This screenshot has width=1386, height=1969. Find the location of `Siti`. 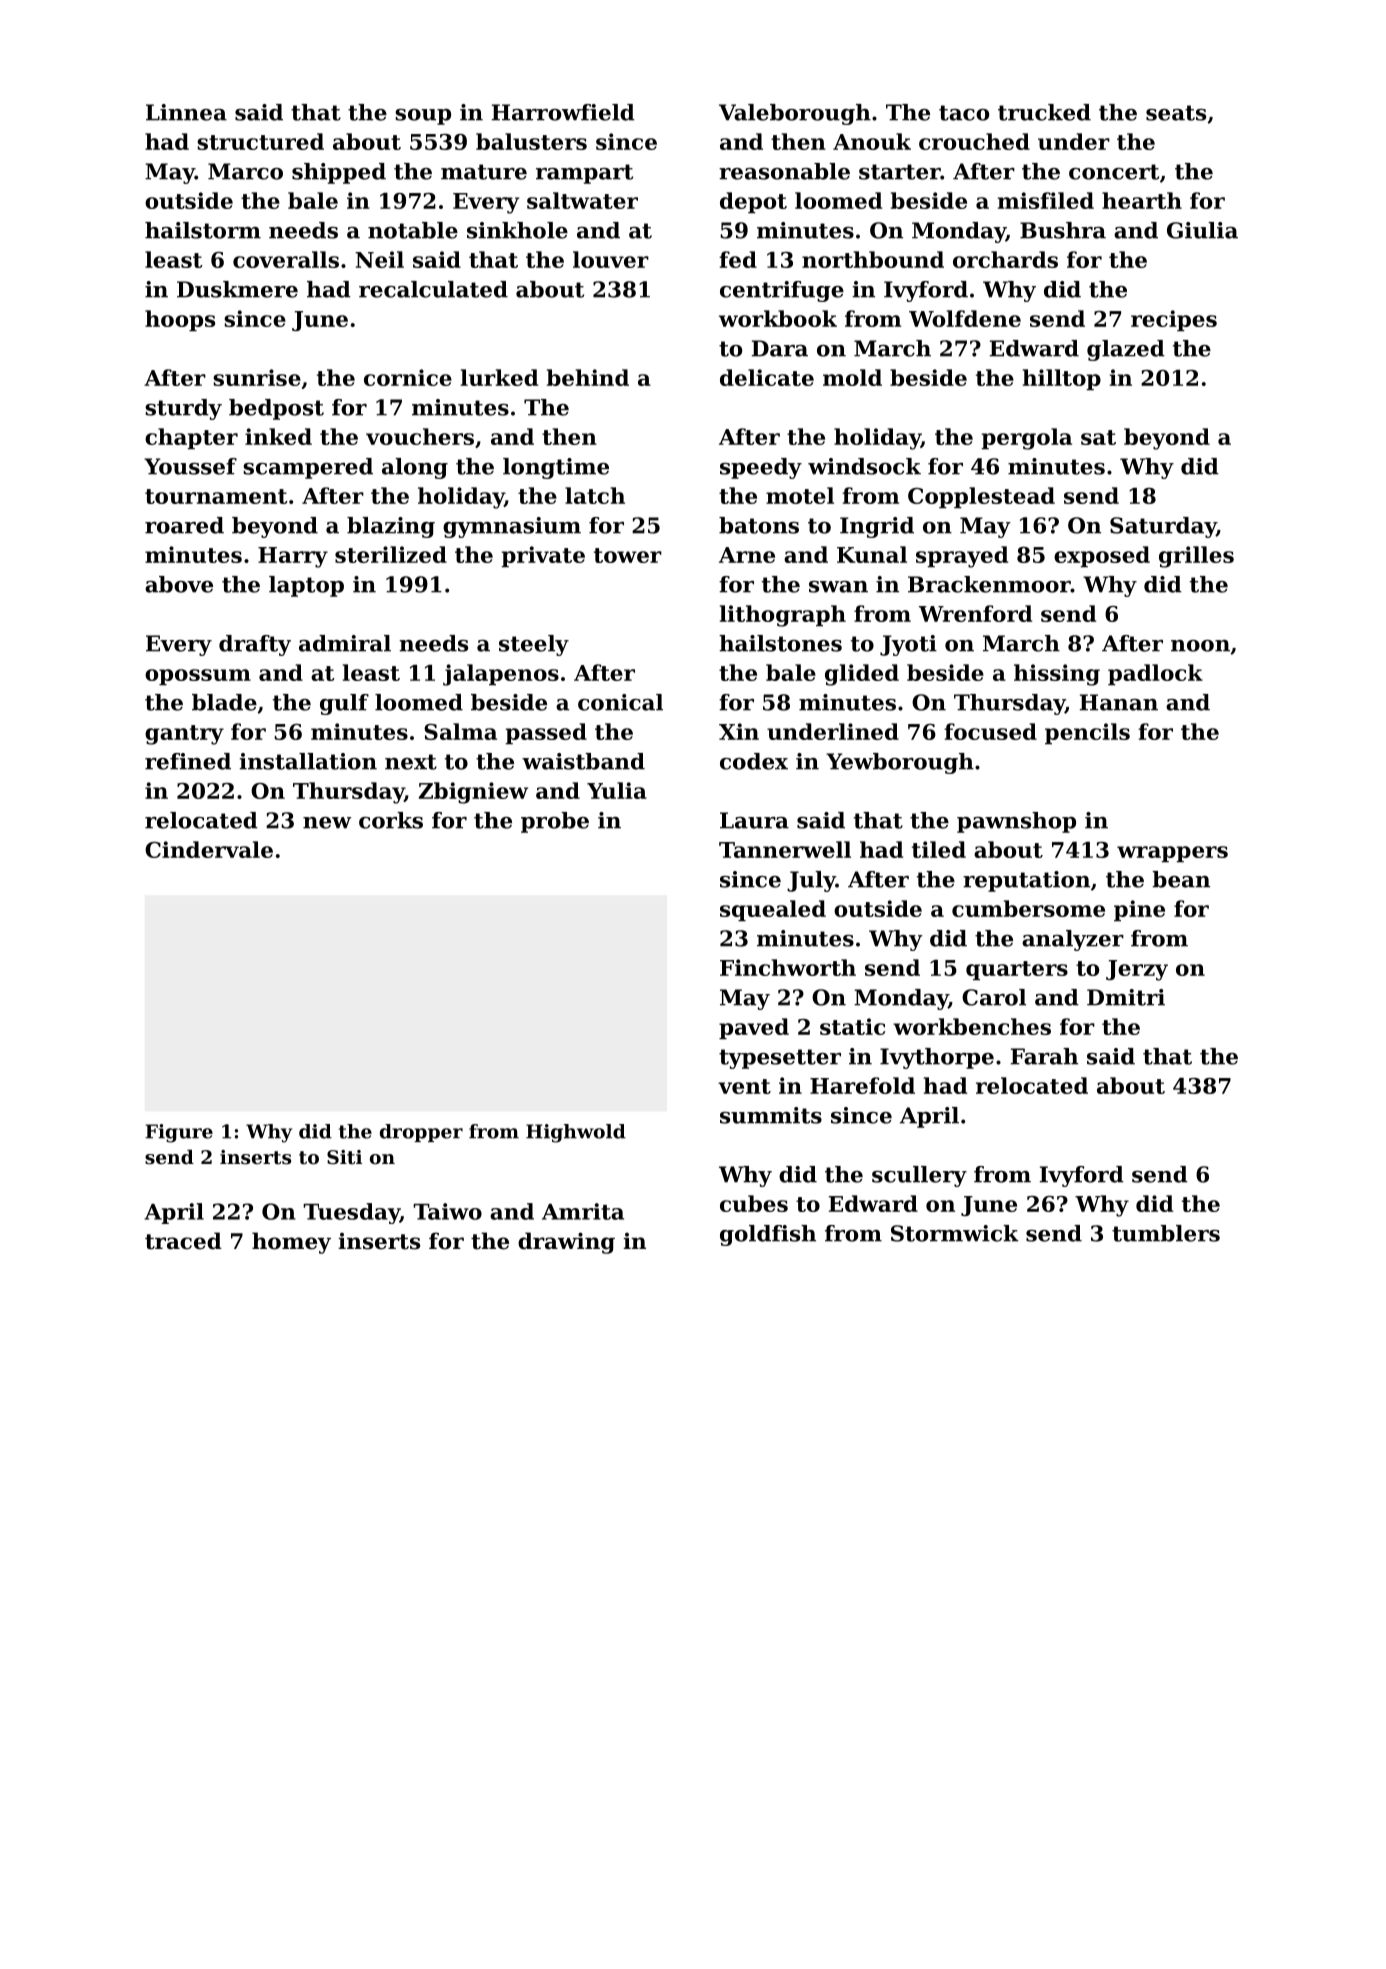

Siti is located at coordinates (344, 1157).
